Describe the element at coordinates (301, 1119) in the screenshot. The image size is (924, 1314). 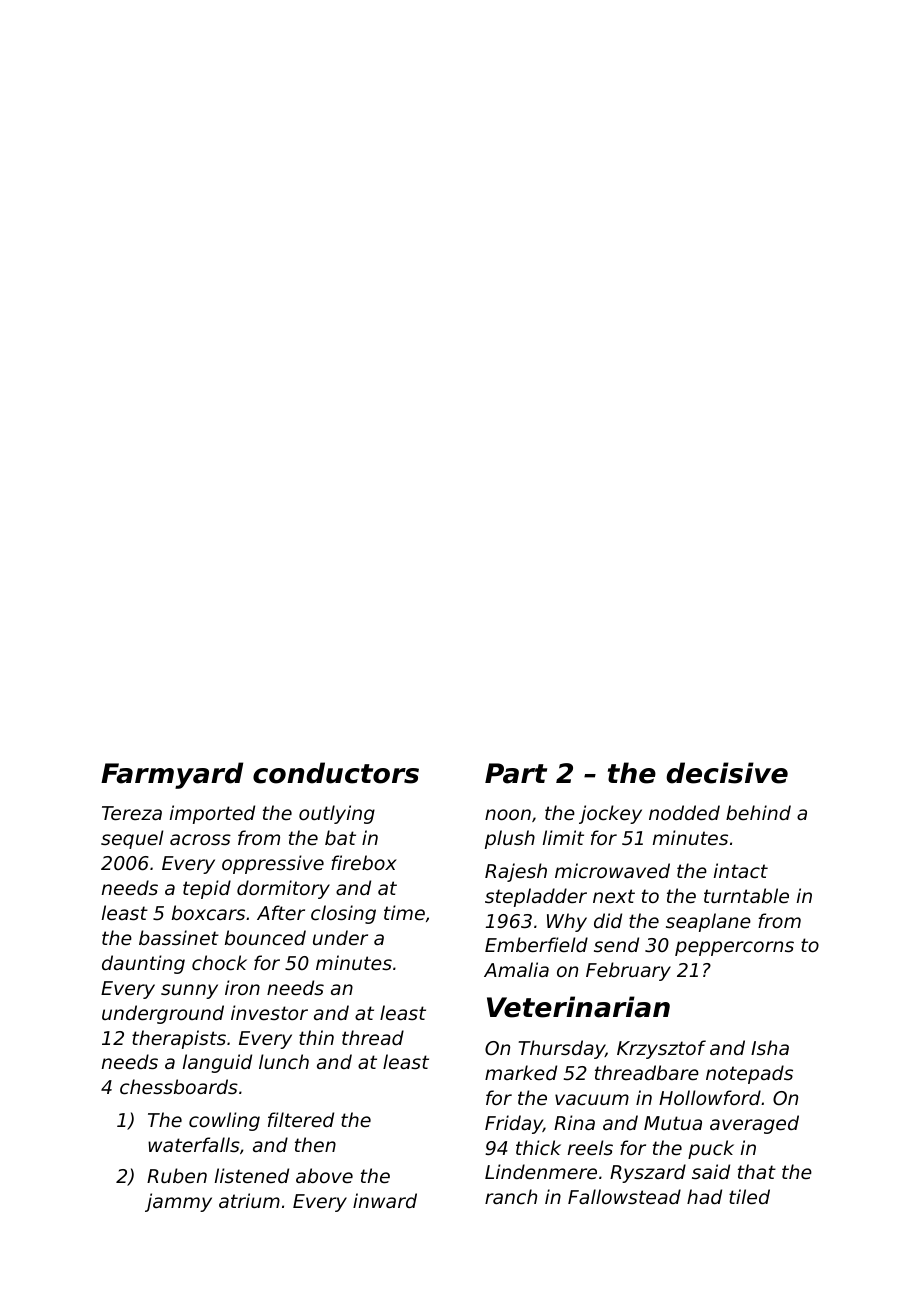
I see `filtered` at that location.
